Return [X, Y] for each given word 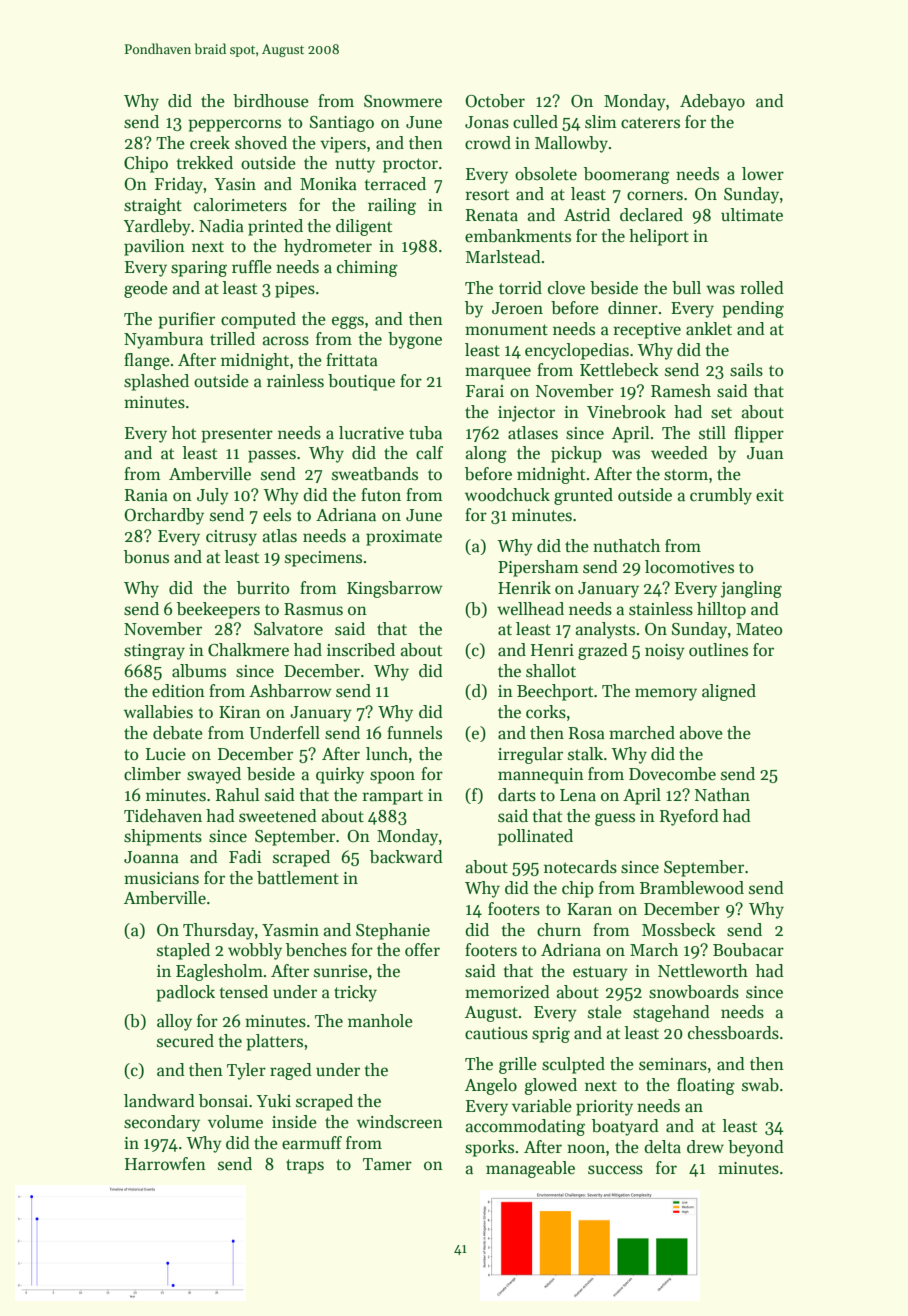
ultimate [752, 215]
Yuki [273, 1100]
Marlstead [503, 257]
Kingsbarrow [395, 589]
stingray [154, 652]
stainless [661, 609]
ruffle [252, 266]
